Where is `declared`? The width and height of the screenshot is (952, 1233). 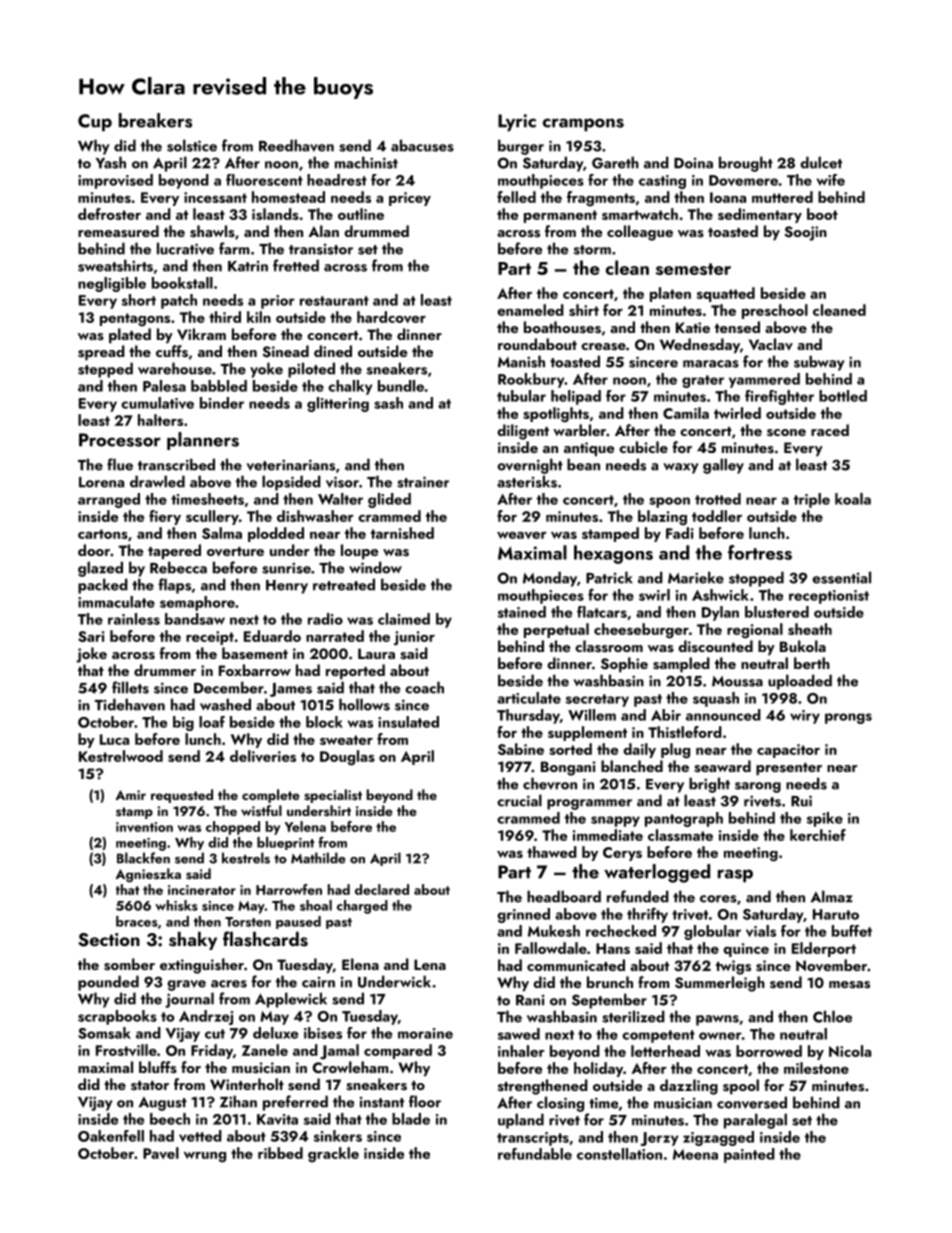 declared is located at coordinates (382, 889).
